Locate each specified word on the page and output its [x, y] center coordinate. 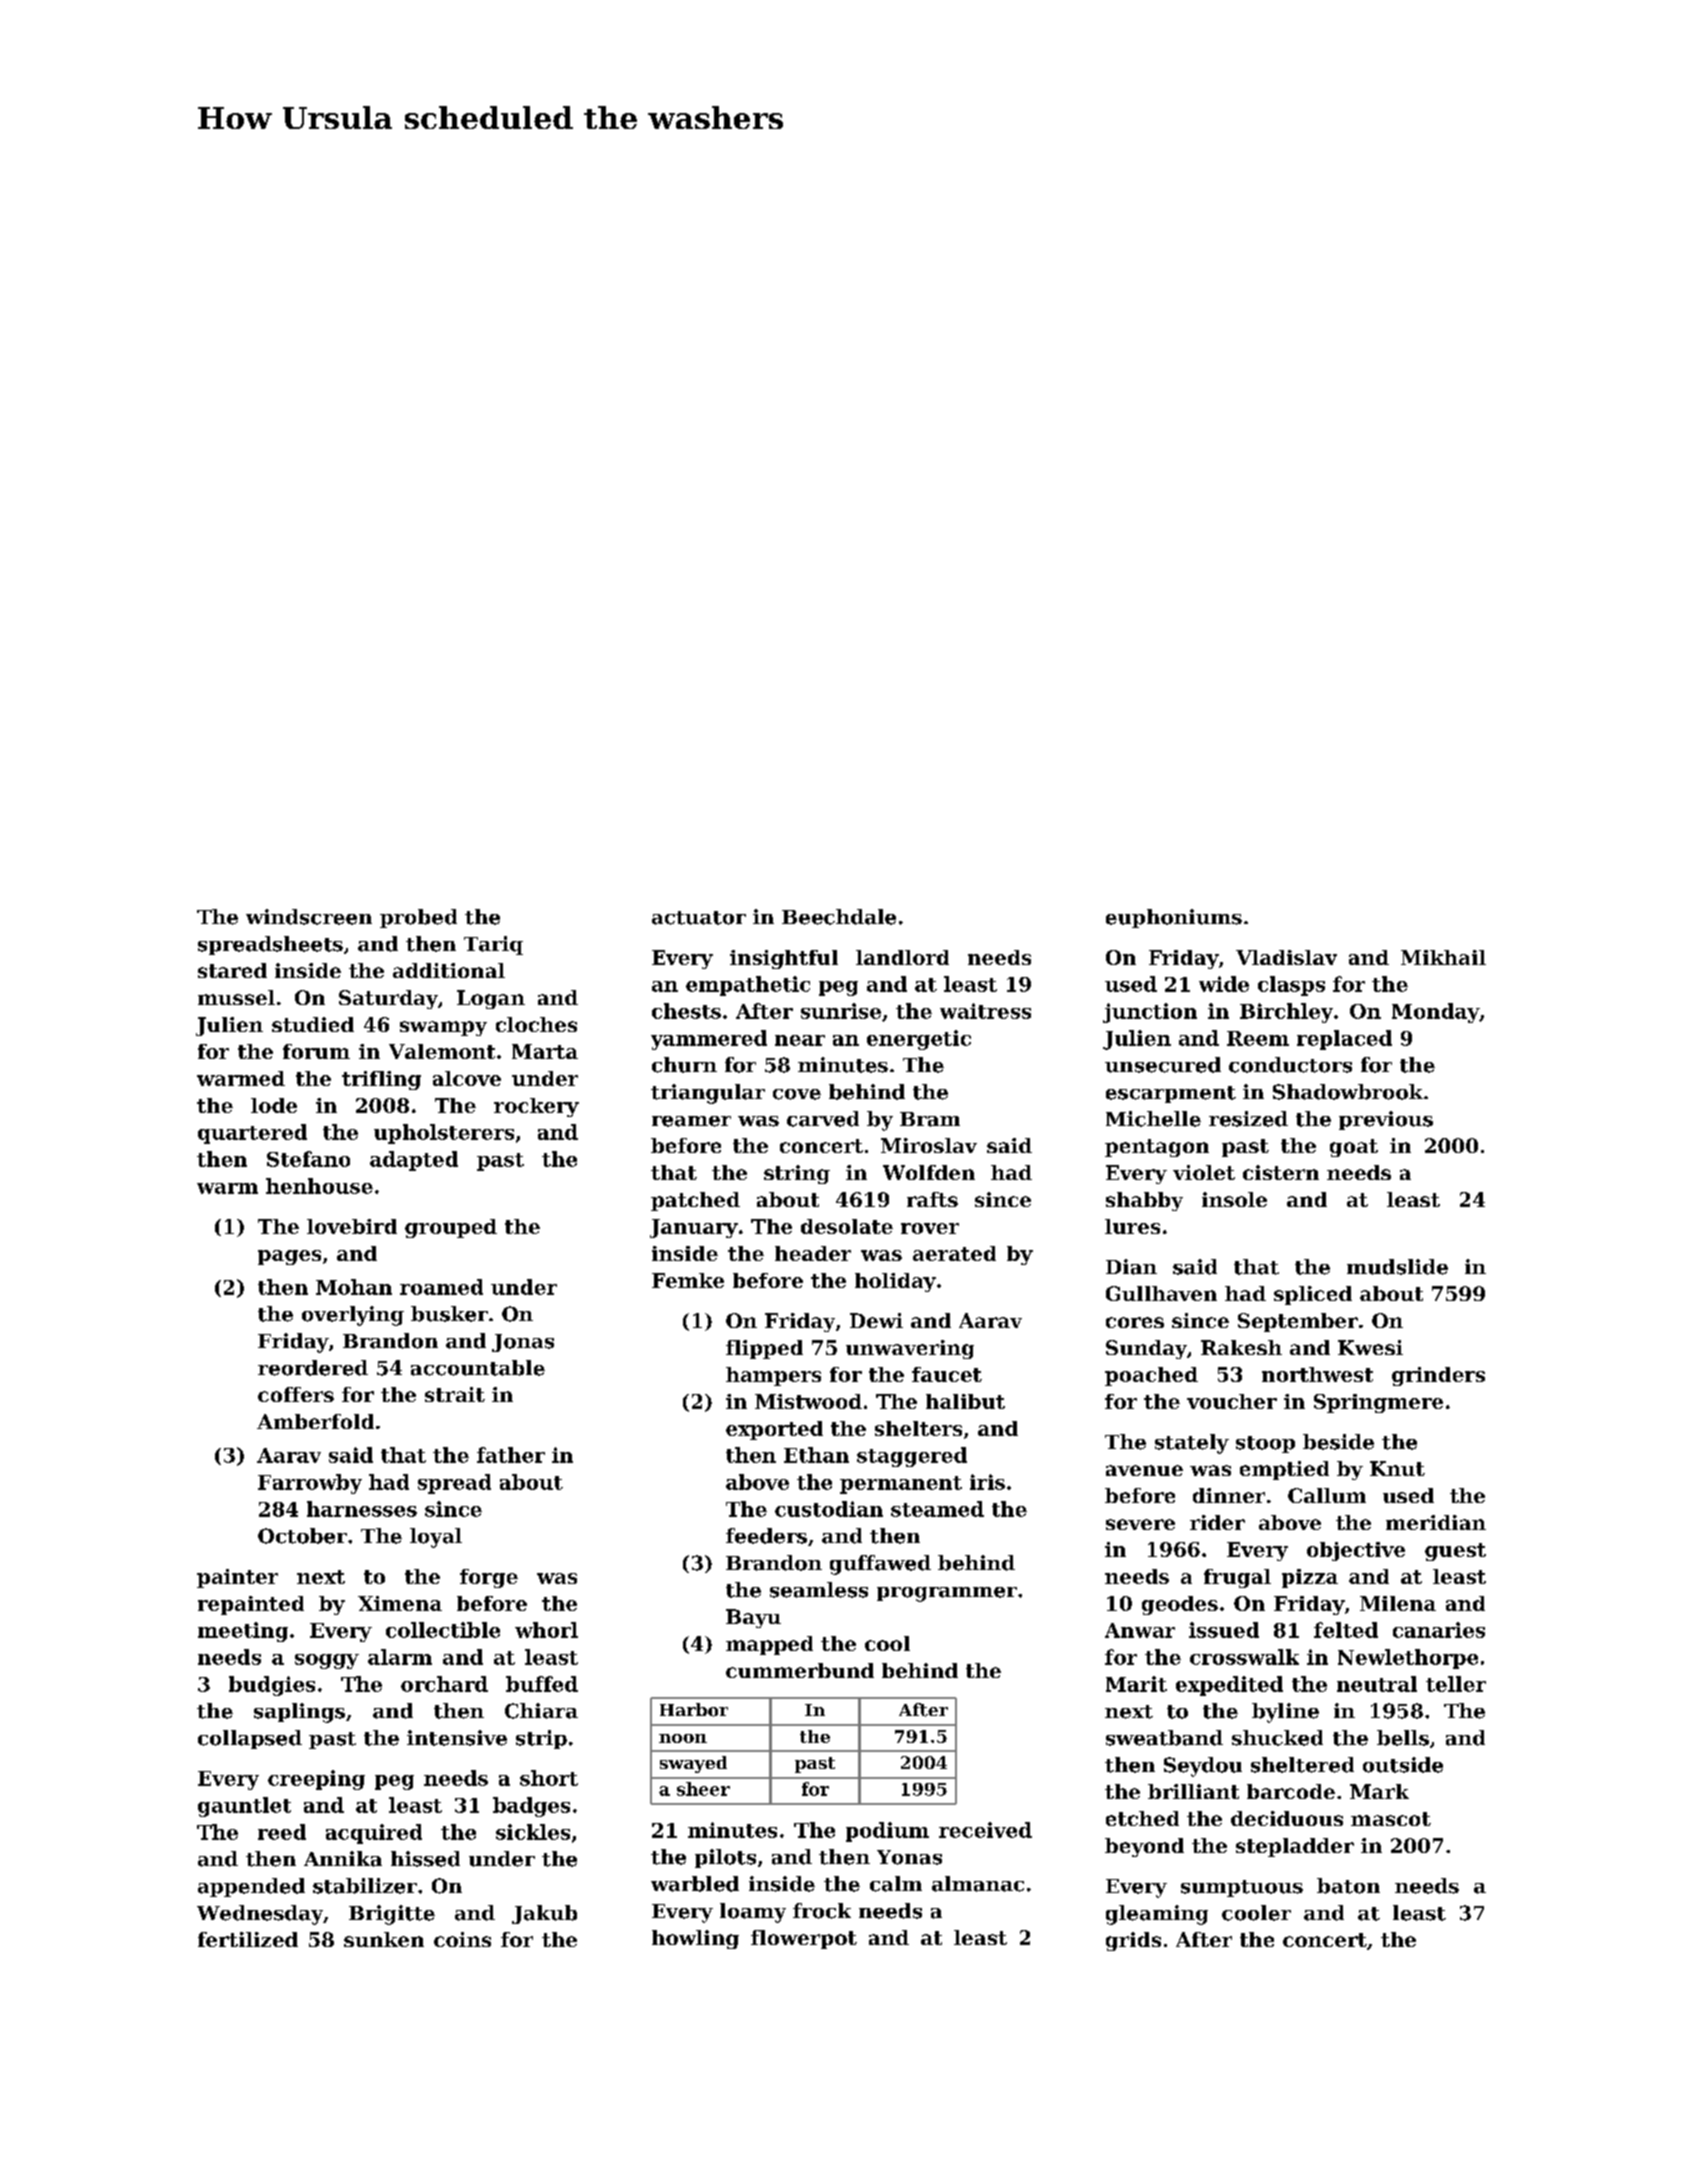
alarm [400, 1657]
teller [1456, 1684]
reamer [691, 1121]
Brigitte [392, 1915]
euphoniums [1174, 918]
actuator [699, 918]
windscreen [309, 917]
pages [289, 1257]
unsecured [1163, 1065]
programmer [947, 1594]
